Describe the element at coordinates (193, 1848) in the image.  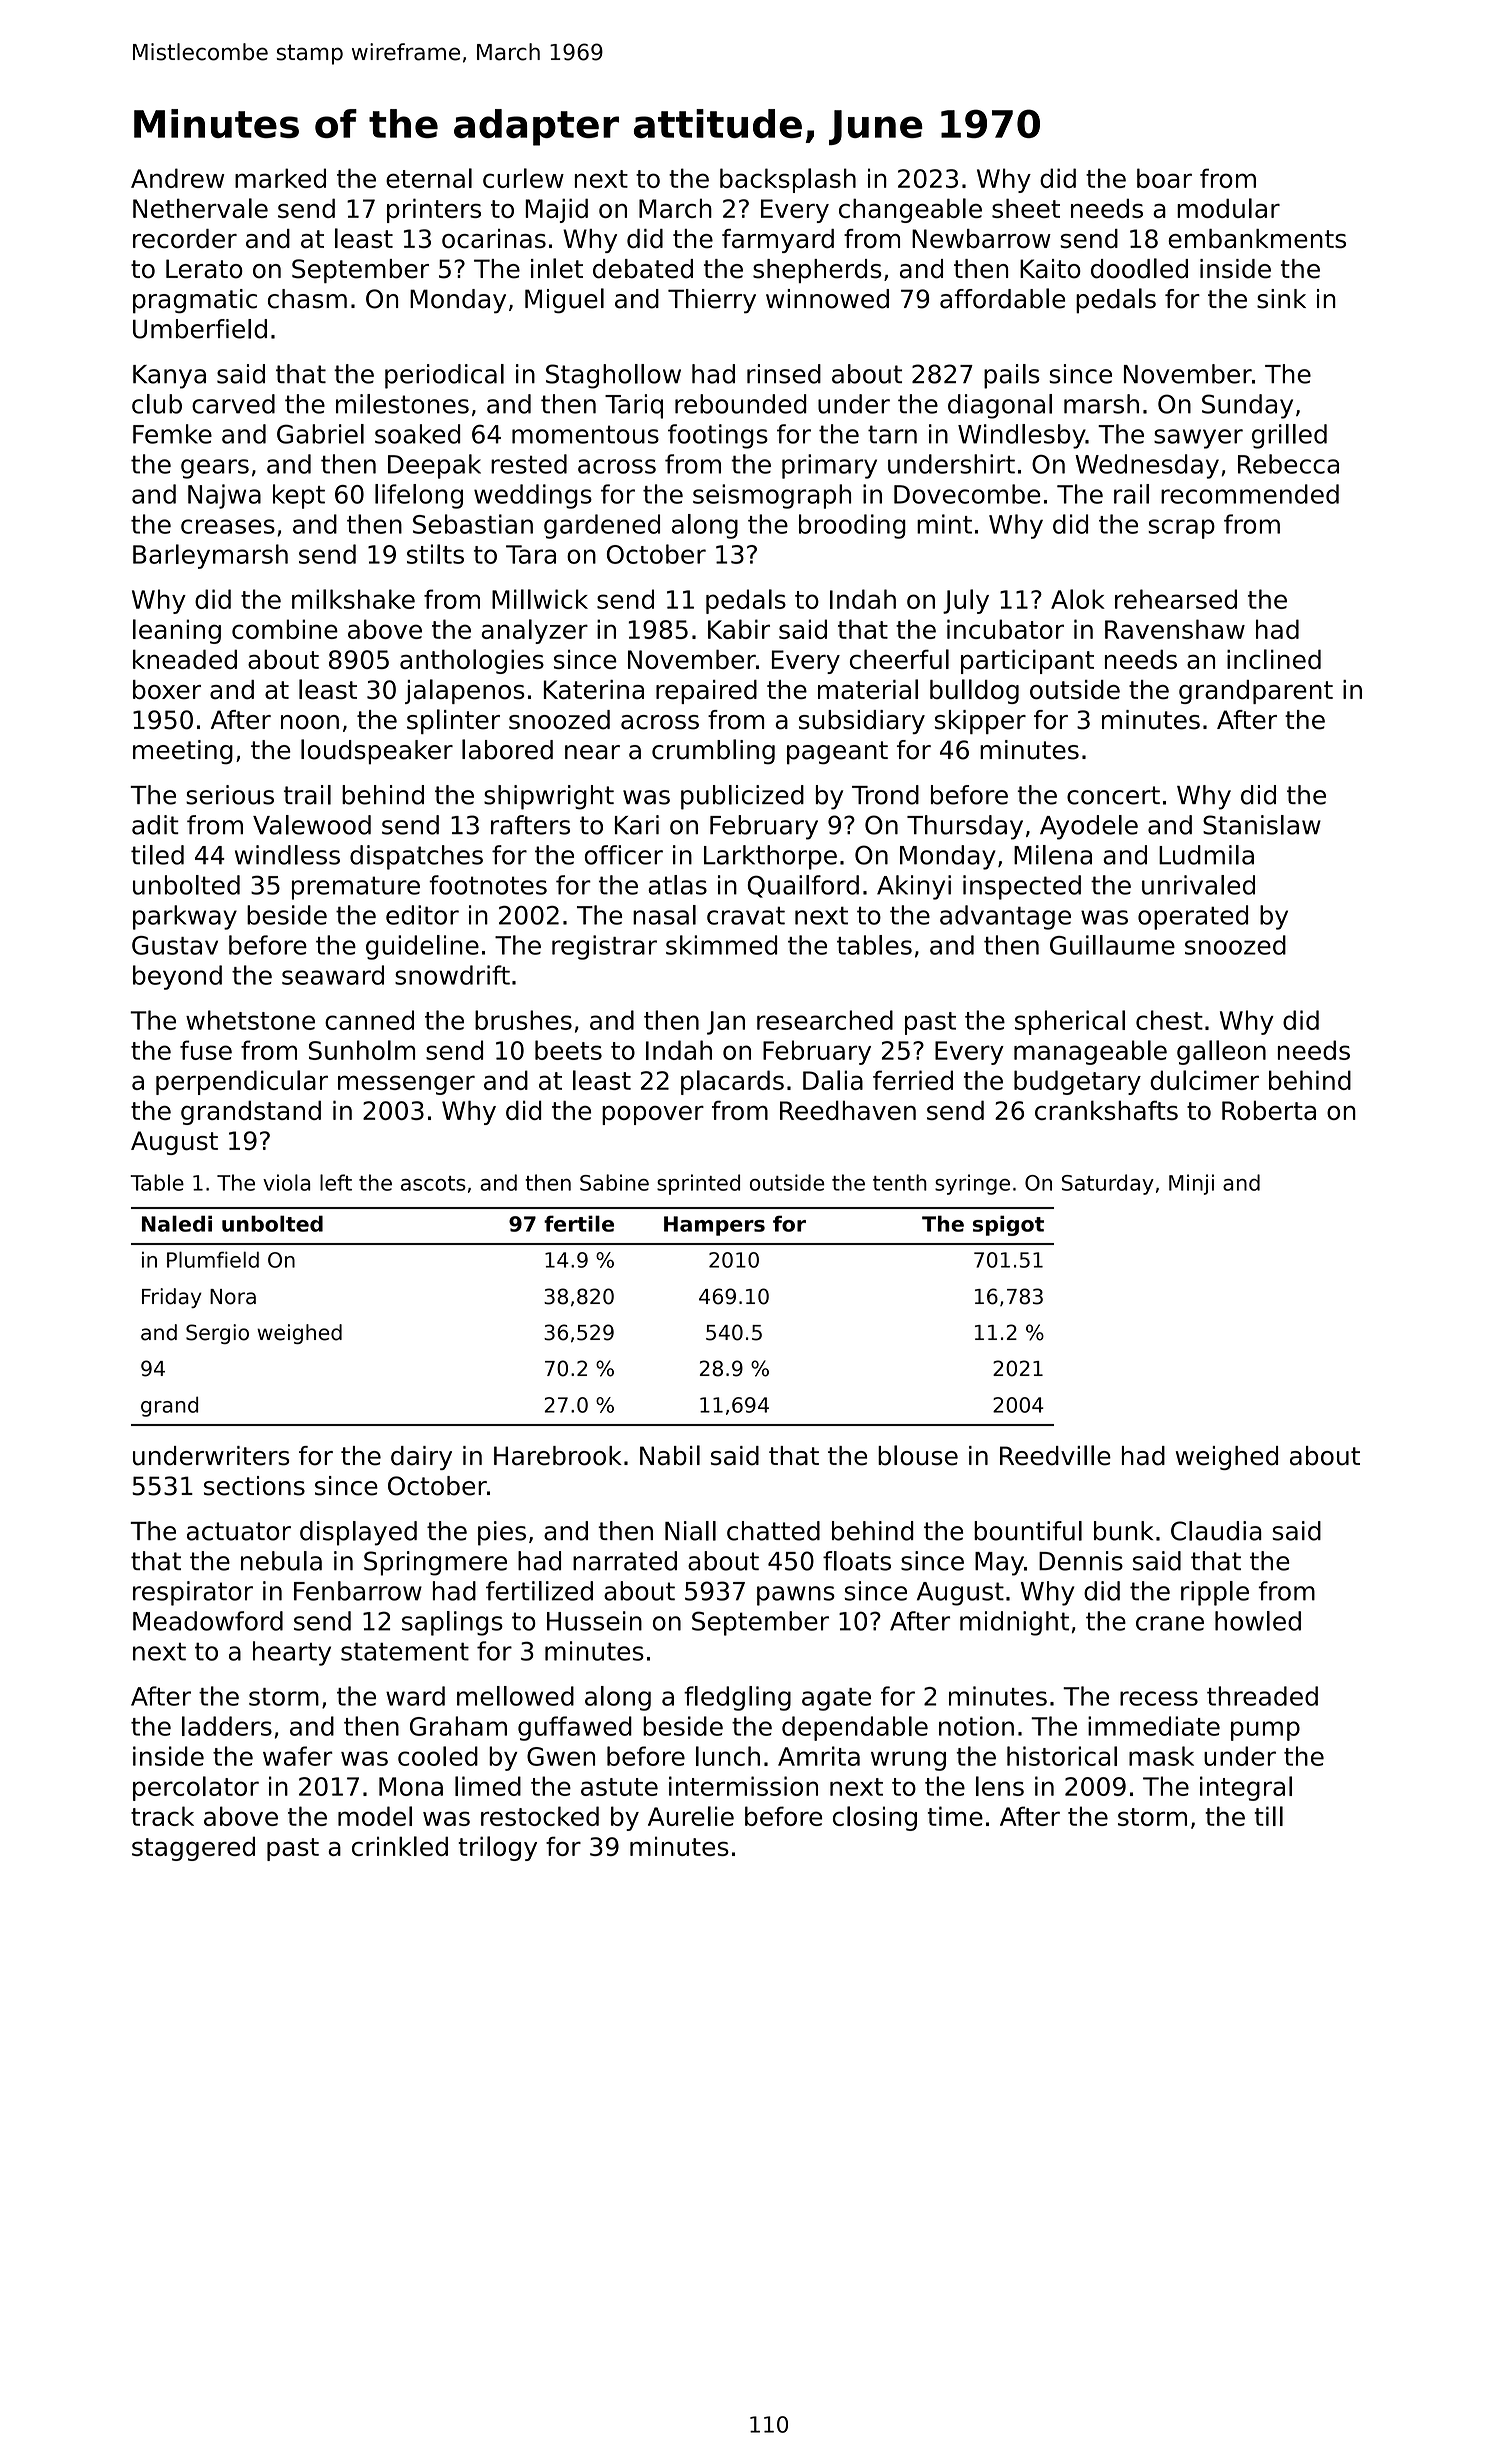
I see `staggered` at that location.
